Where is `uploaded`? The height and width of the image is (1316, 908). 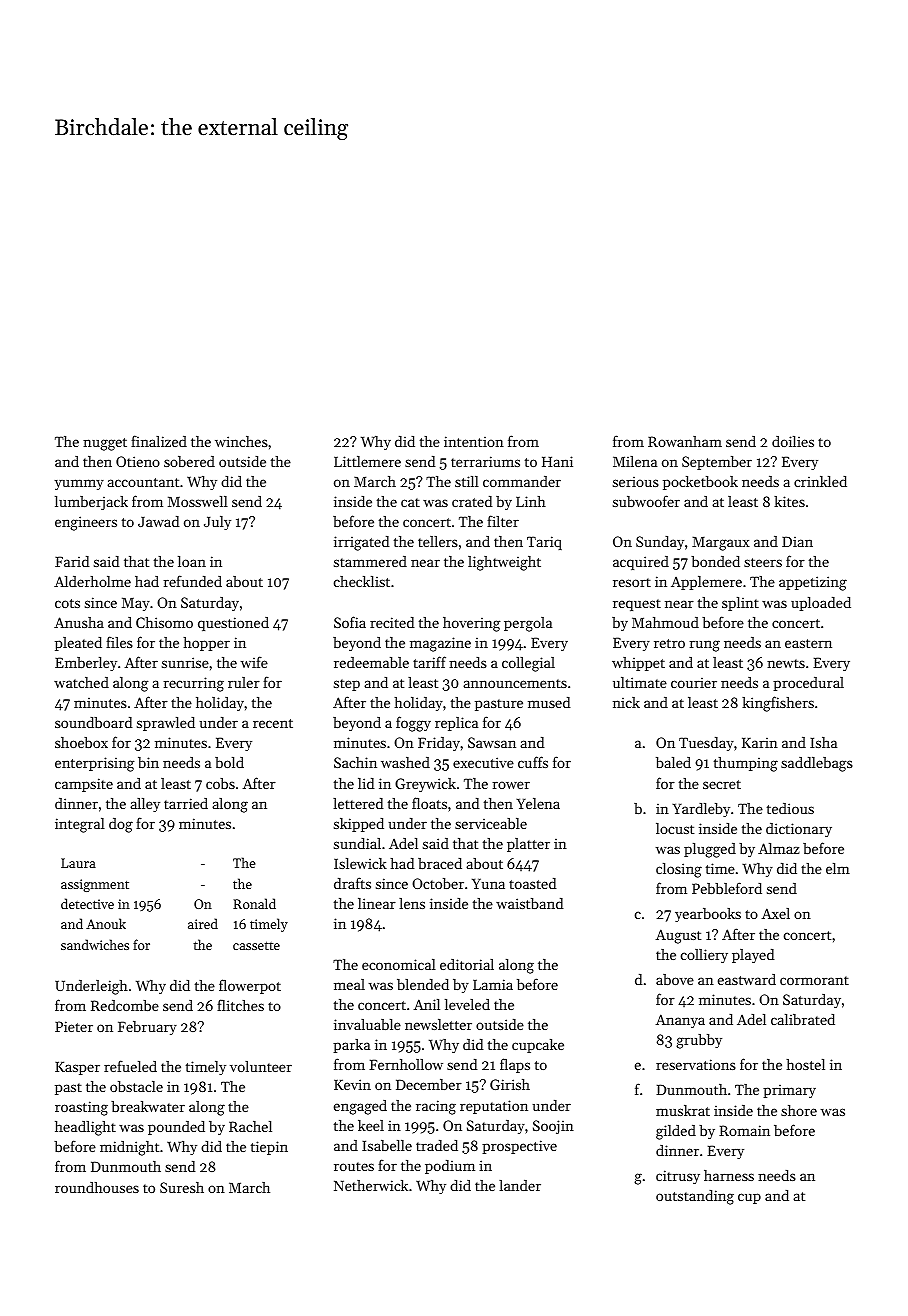 uploaded is located at coordinates (821, 604).
